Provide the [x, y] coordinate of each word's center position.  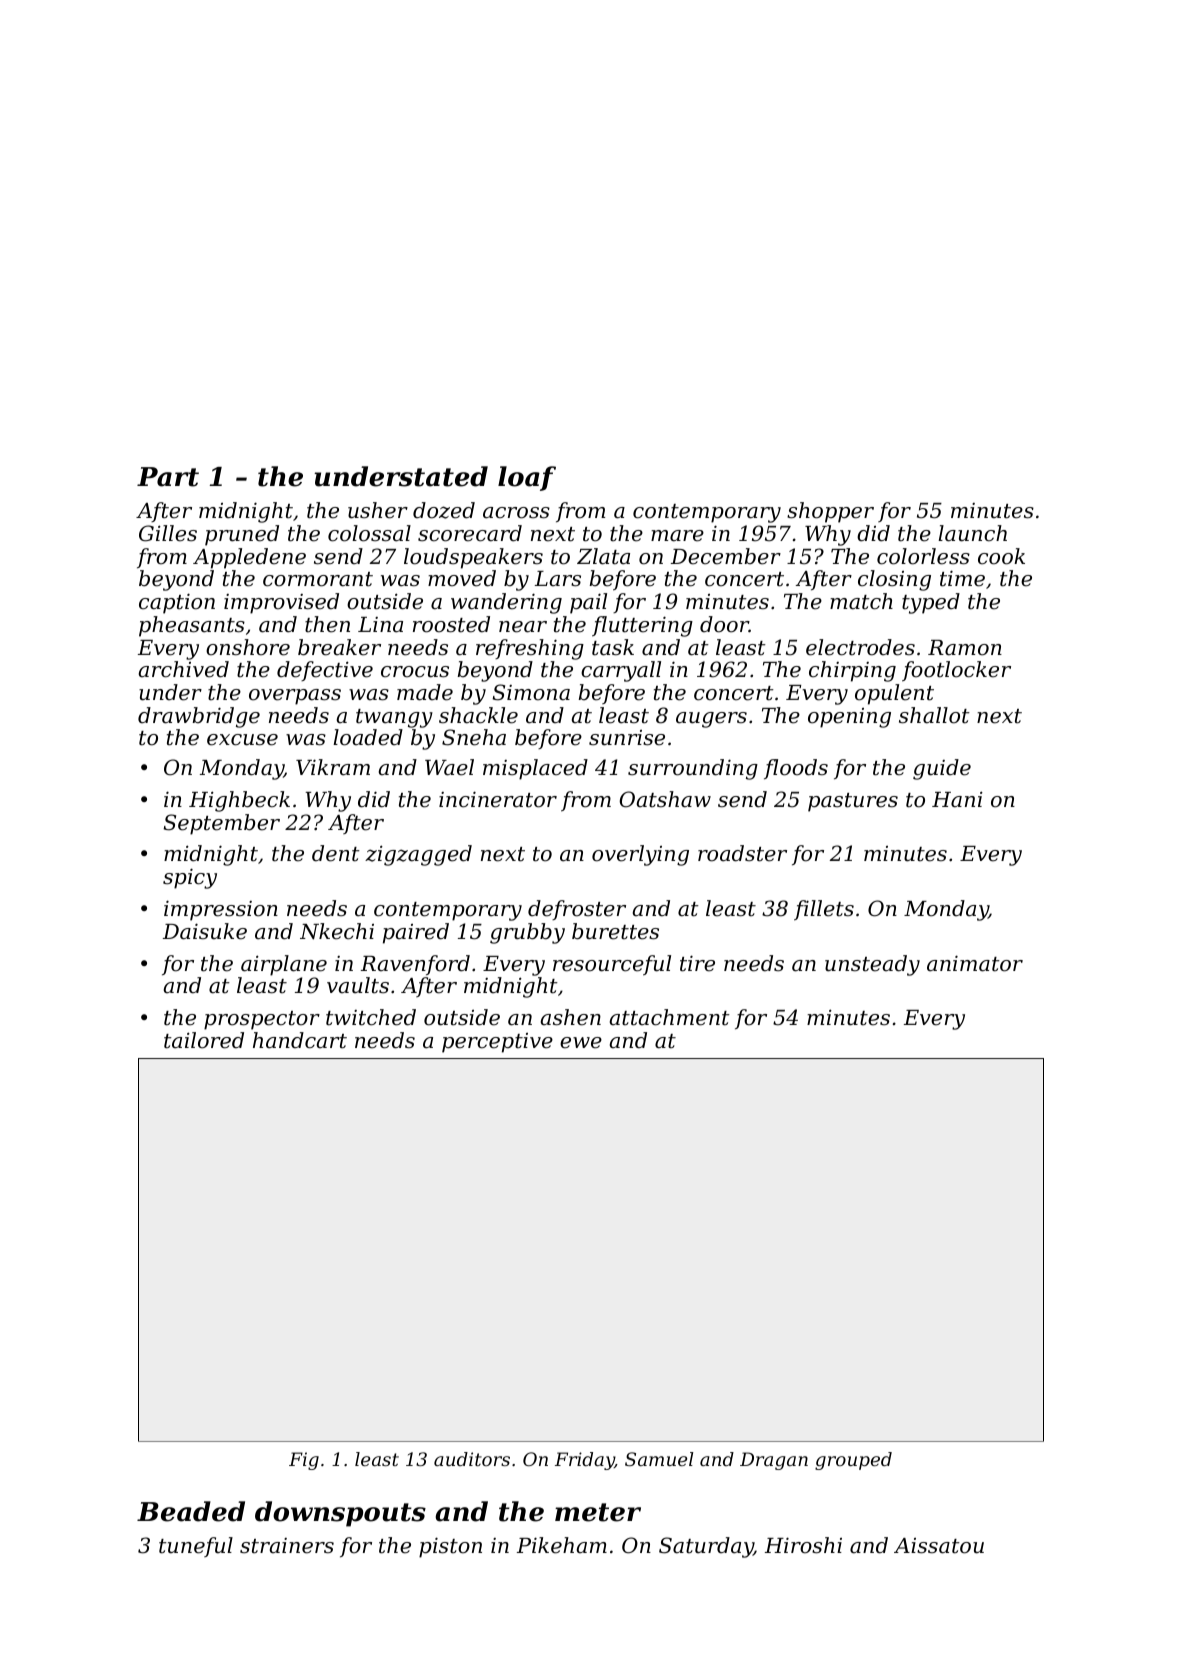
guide [942, 769]
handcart [300, 1040]
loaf [527, 478]
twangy [394, 718]
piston [450, 1547]
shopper [830, 512]
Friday [585, 1461]
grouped [853, 1461]
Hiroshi [803, 1545]
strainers [287, 1546]
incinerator [498, 799]
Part [168, 477]
